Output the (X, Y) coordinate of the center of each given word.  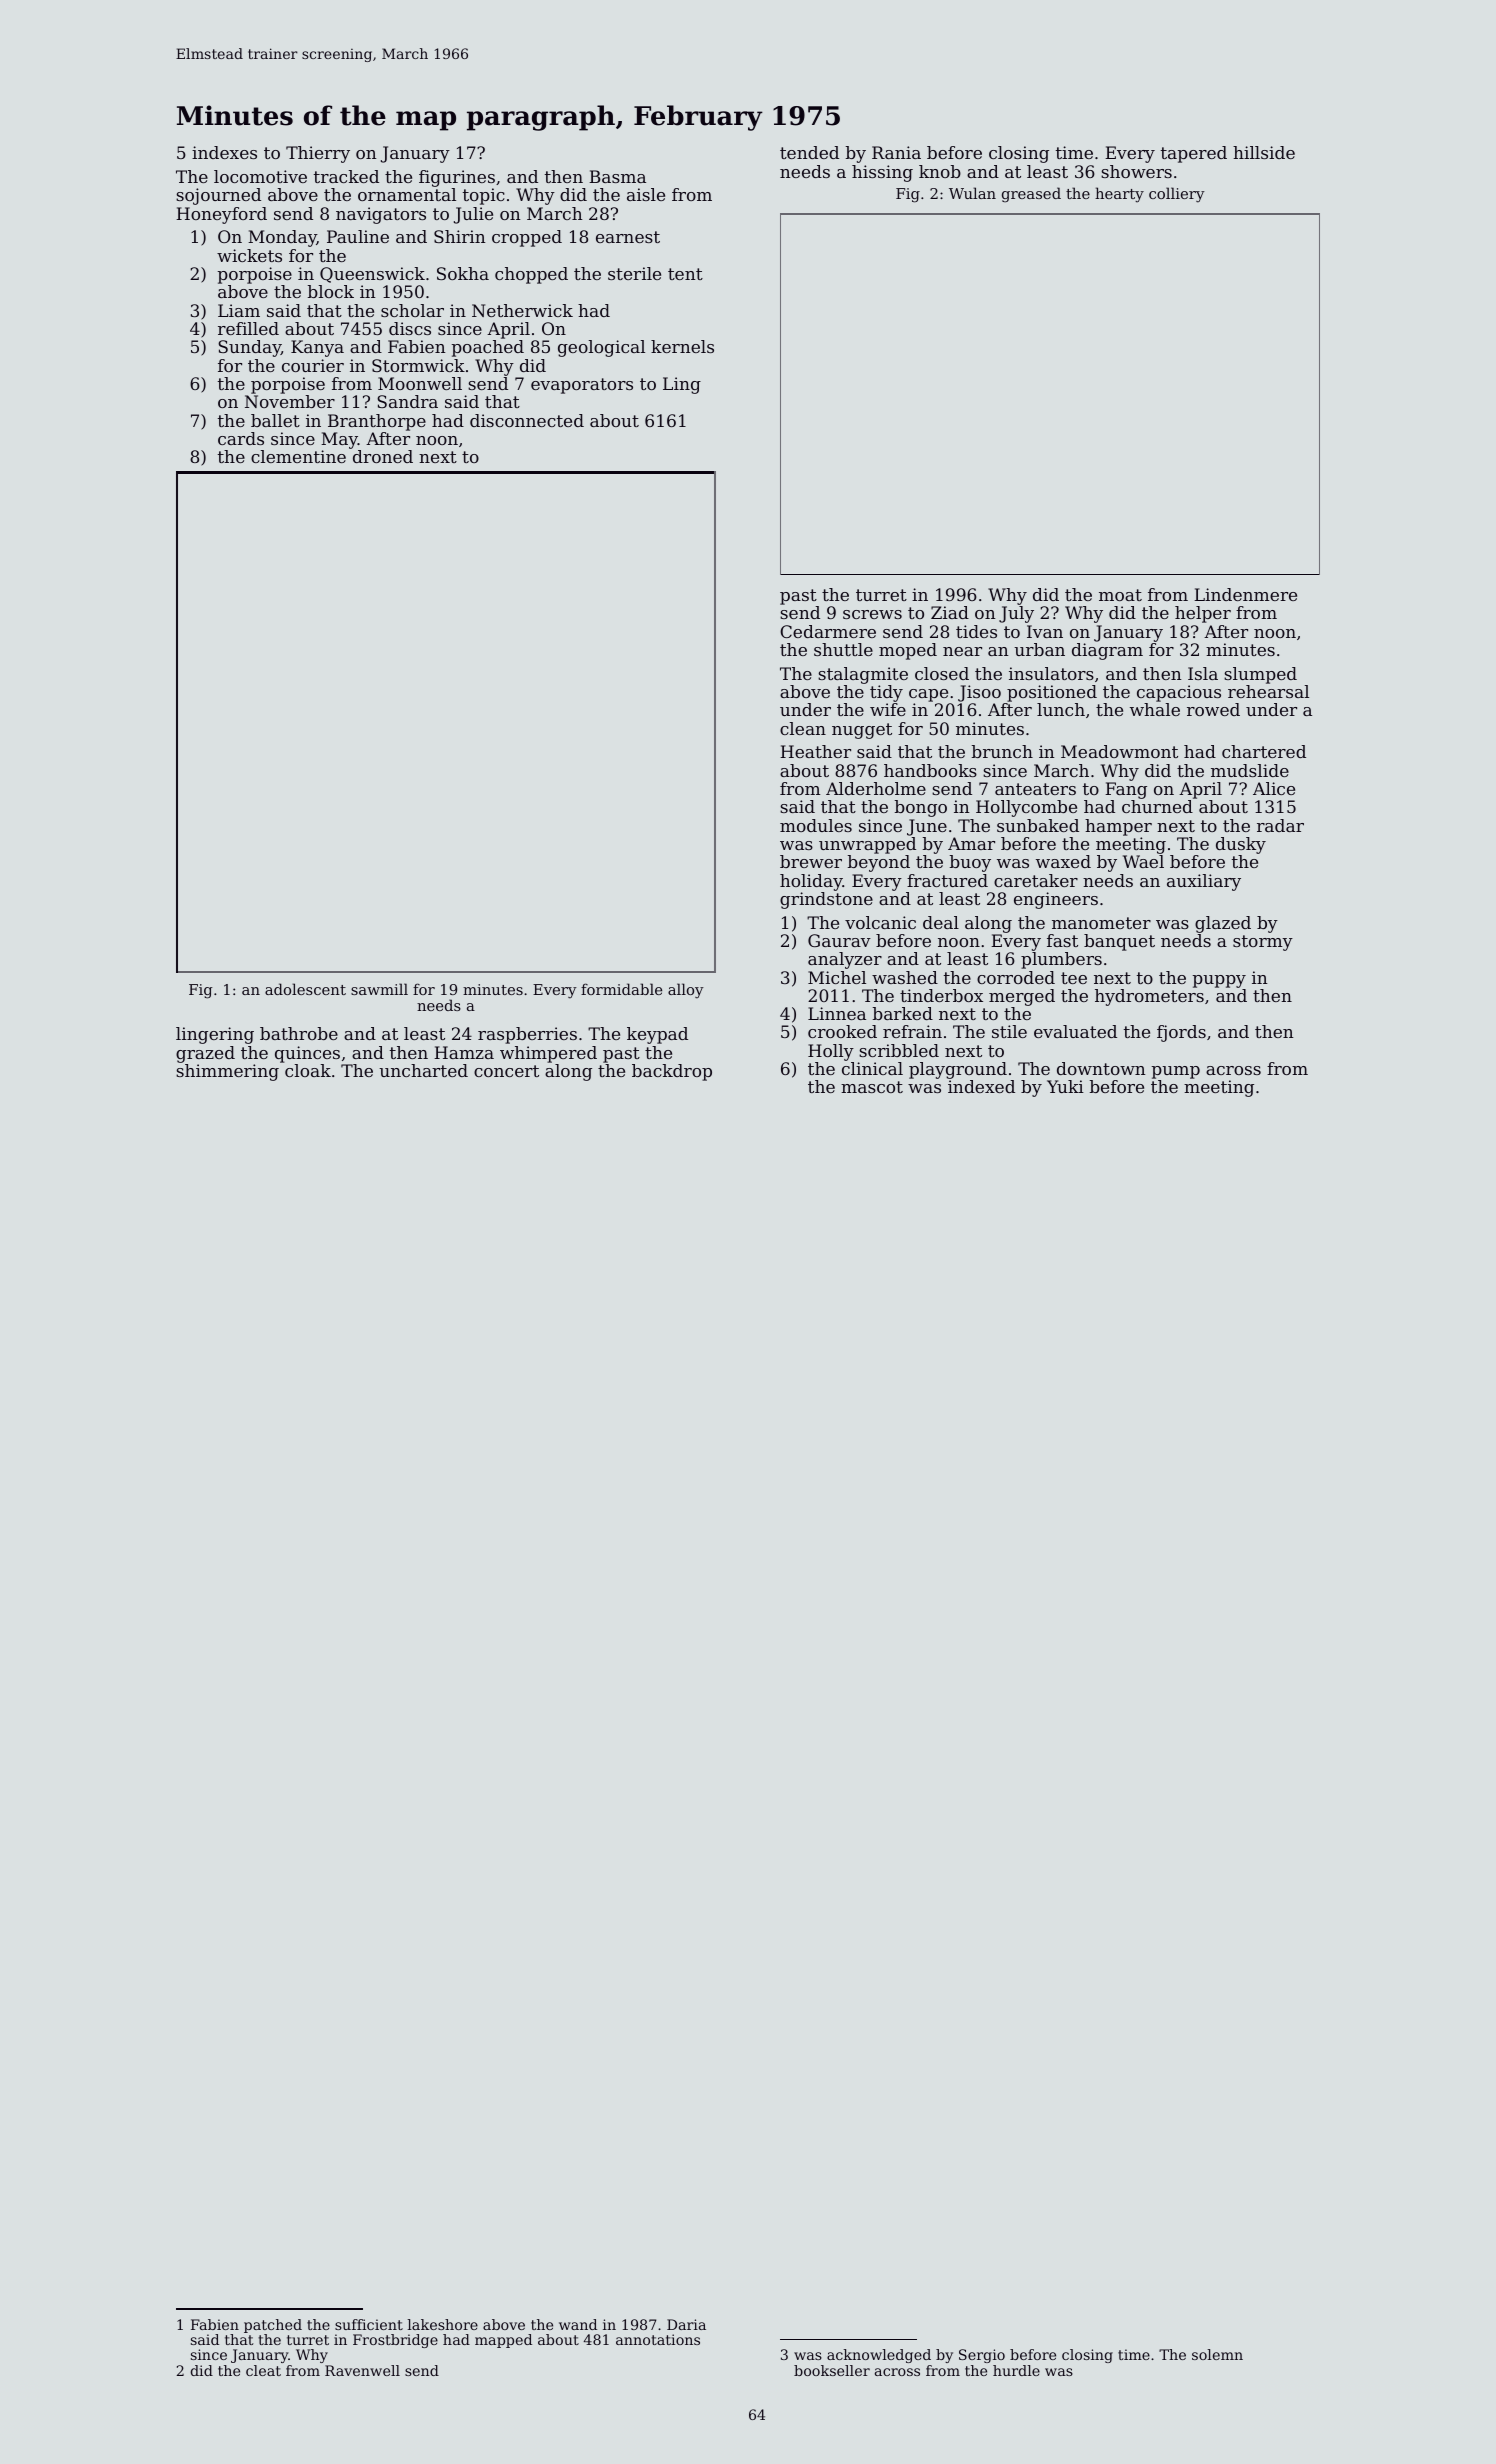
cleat (263, 2370)
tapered (1194, 154)
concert (506, 1071)
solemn (1217, 2354)
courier (313, 365)
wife (888, 709)
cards (241, 438)
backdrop (672, 1072)
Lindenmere (1245, 594)
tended (809, 152)
